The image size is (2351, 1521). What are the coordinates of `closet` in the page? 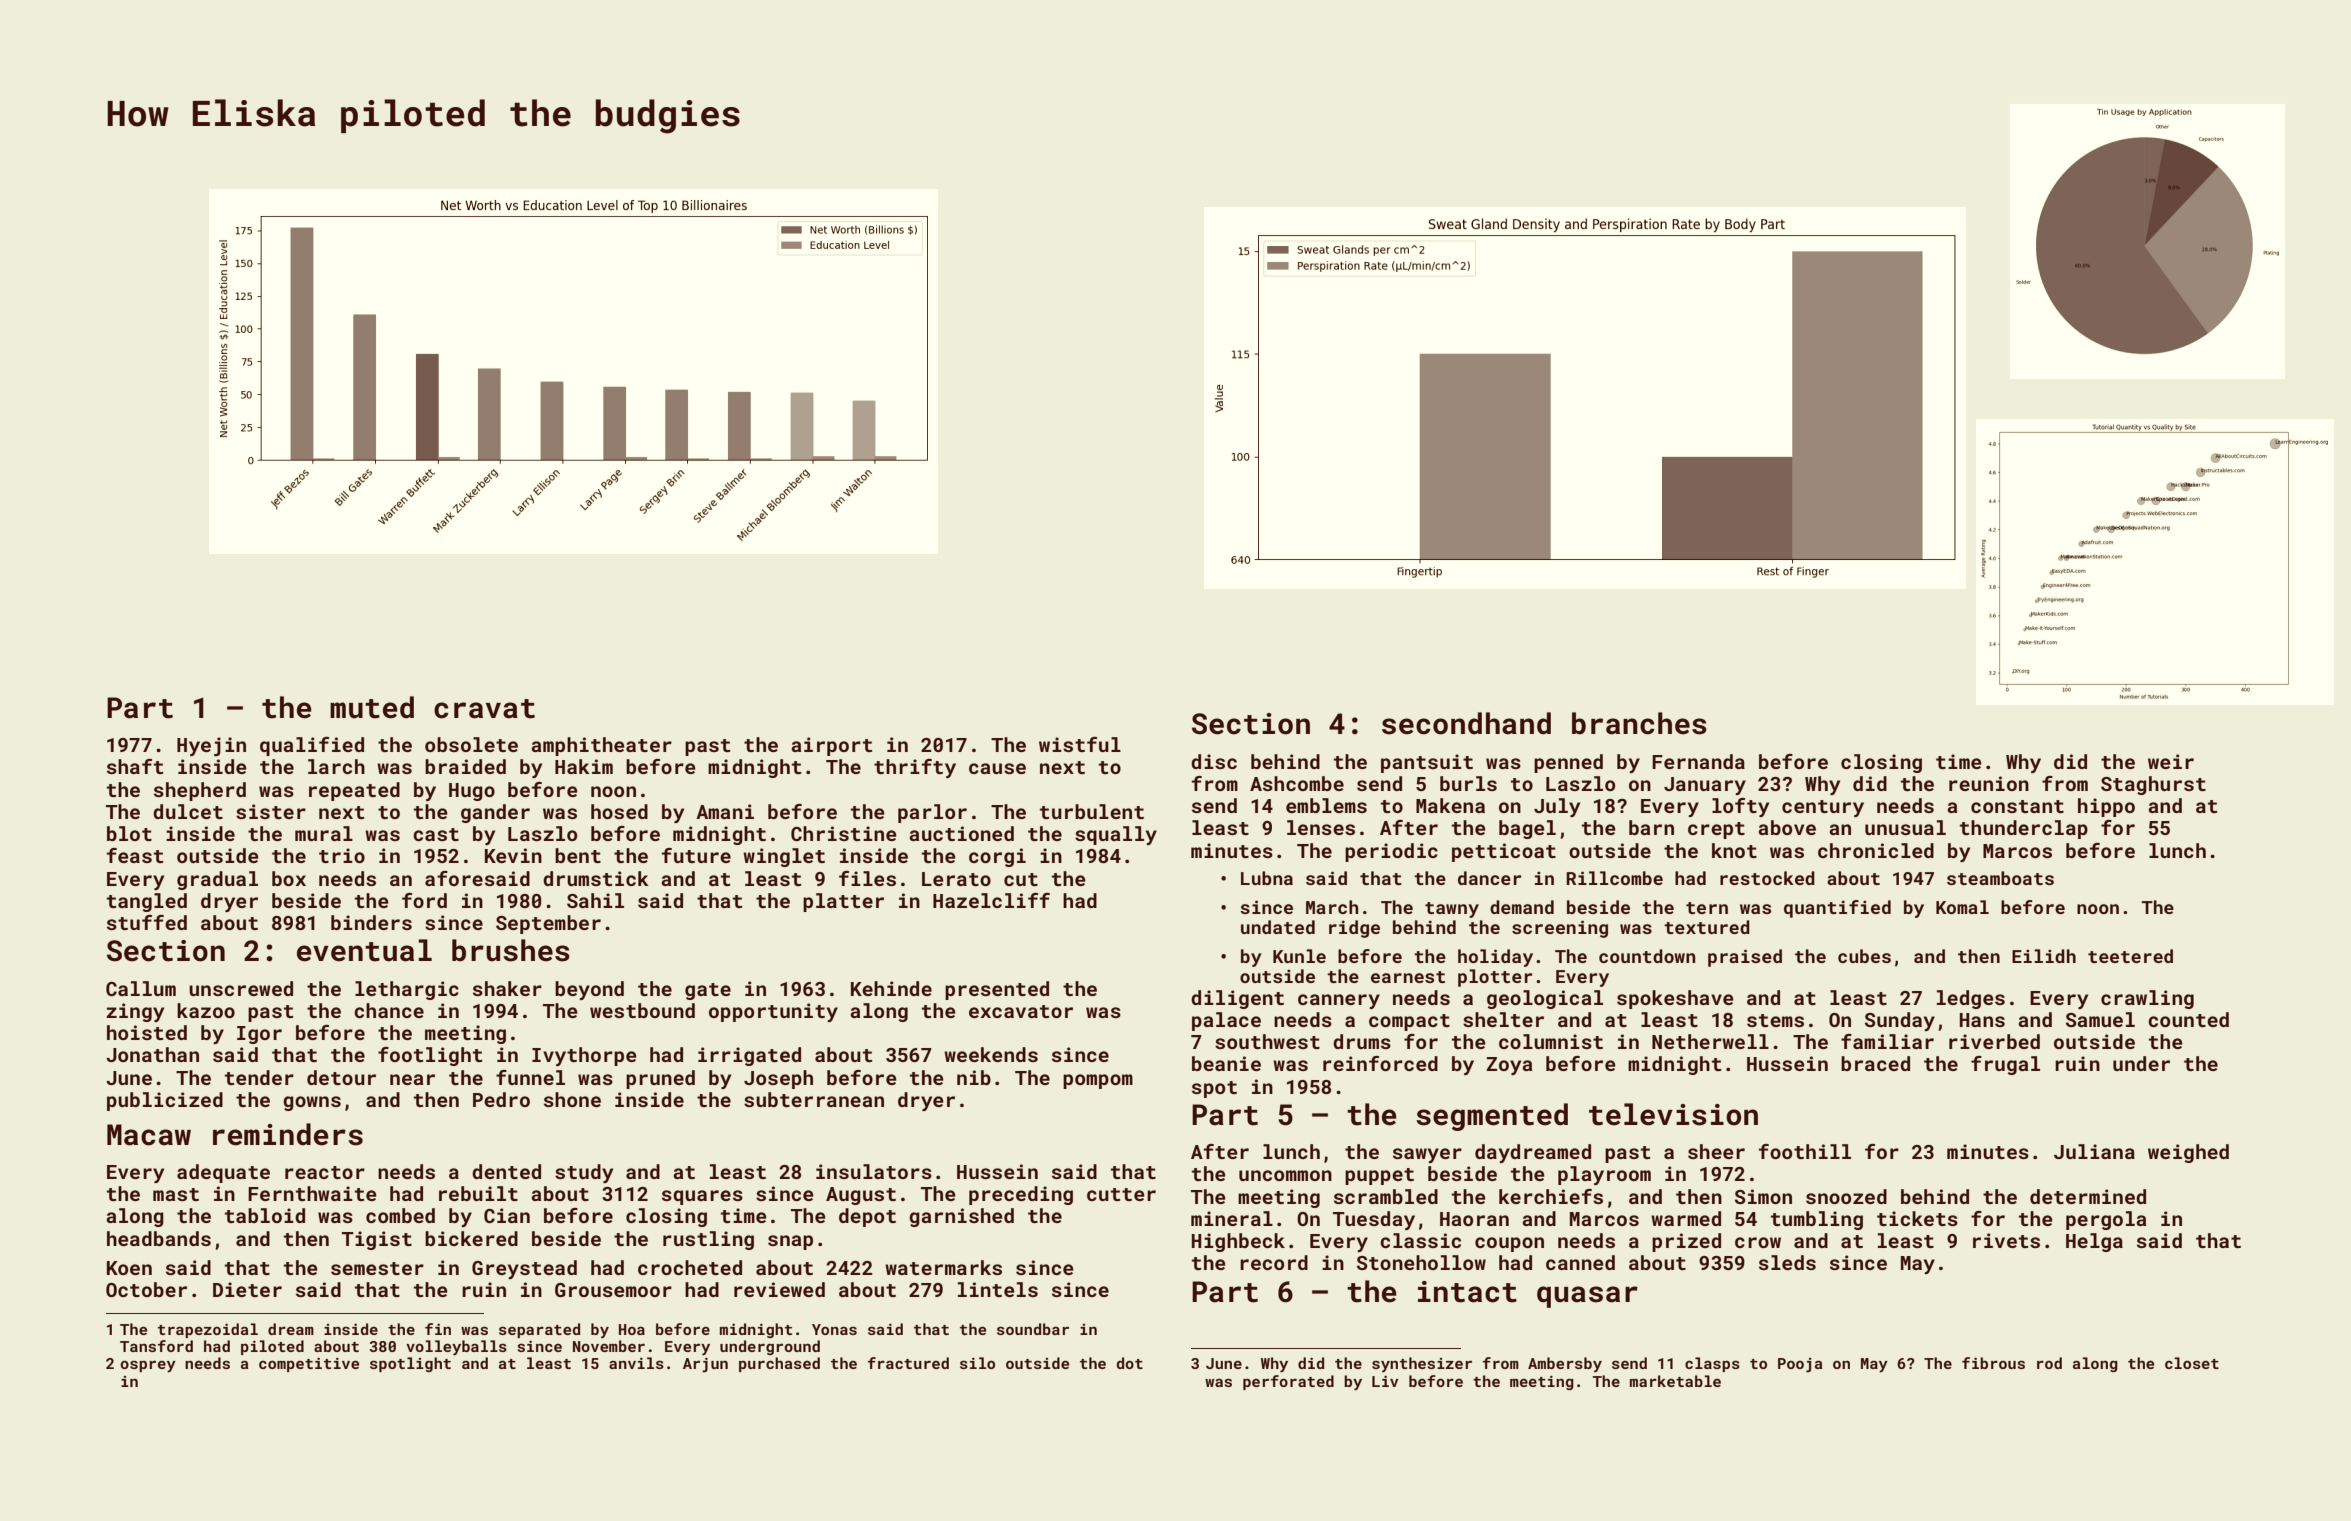 It's located at (2192, 1363).
